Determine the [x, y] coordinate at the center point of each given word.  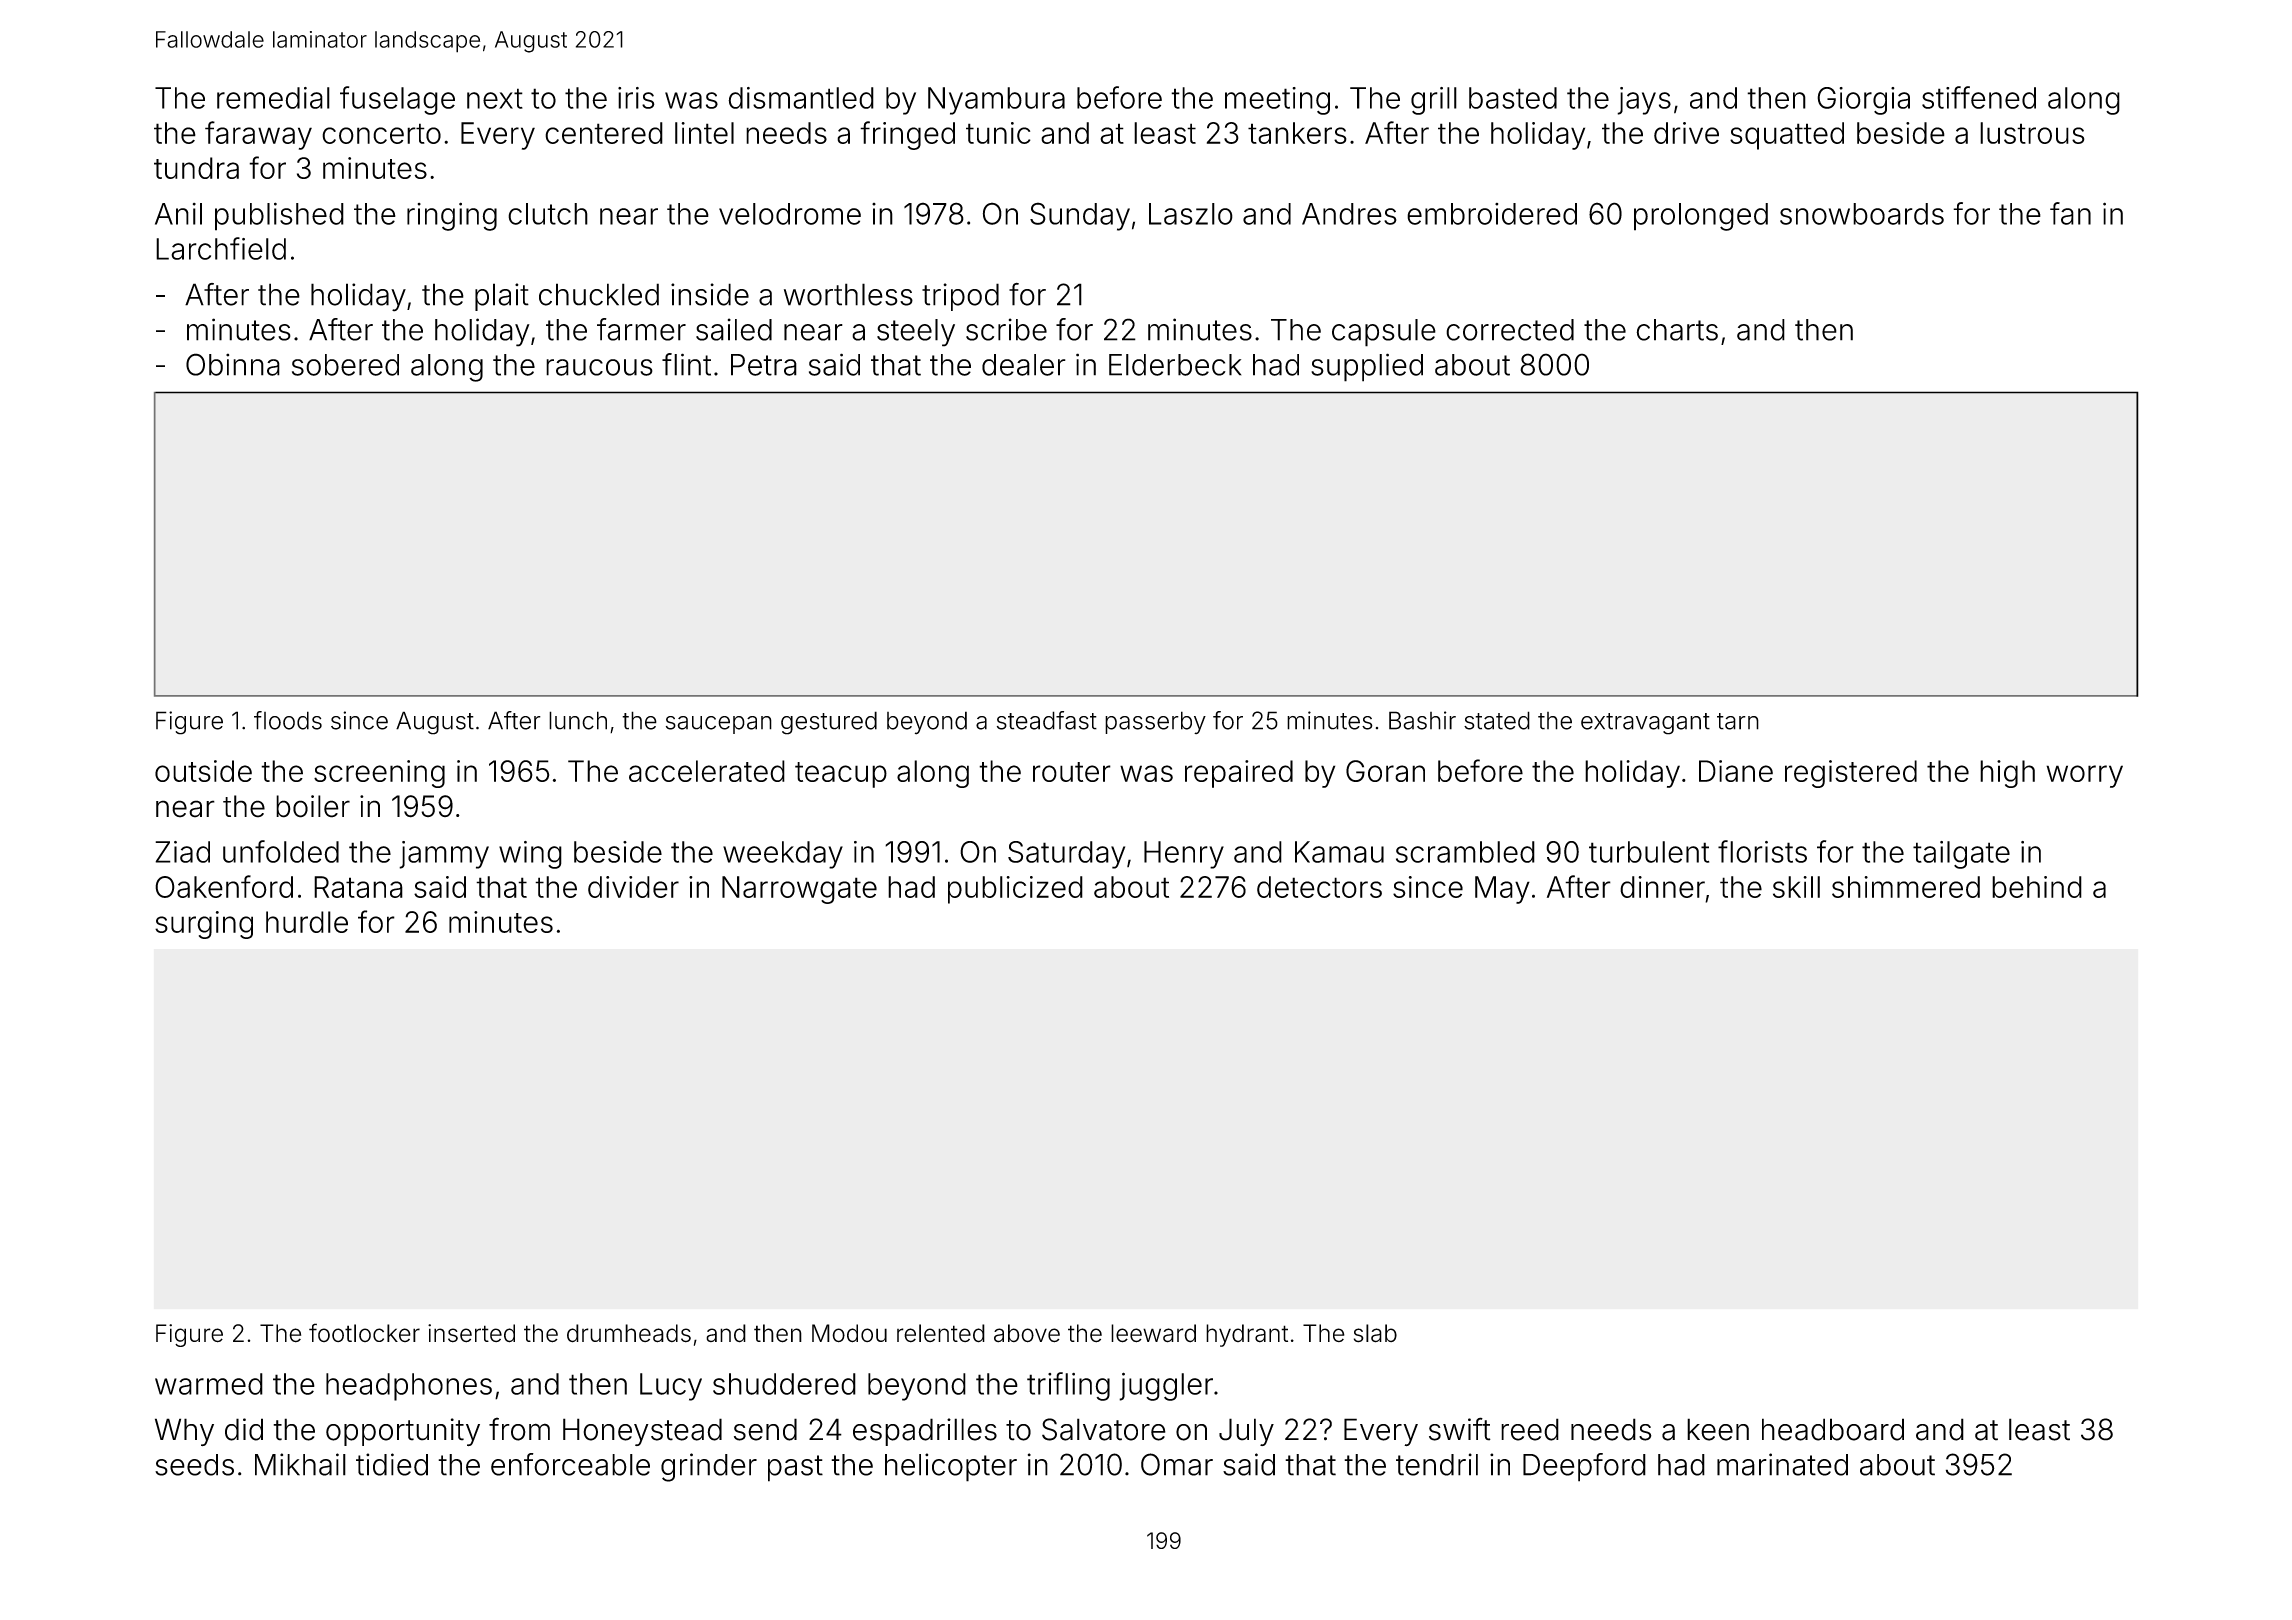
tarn [1738, 721]
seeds [194, 1465]
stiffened [1979, 97]
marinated [1782, 1464]
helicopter [951, 1467]
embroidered [1492, 214]
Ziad [182, 852]
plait [502, 297]
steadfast [1047, 720]
